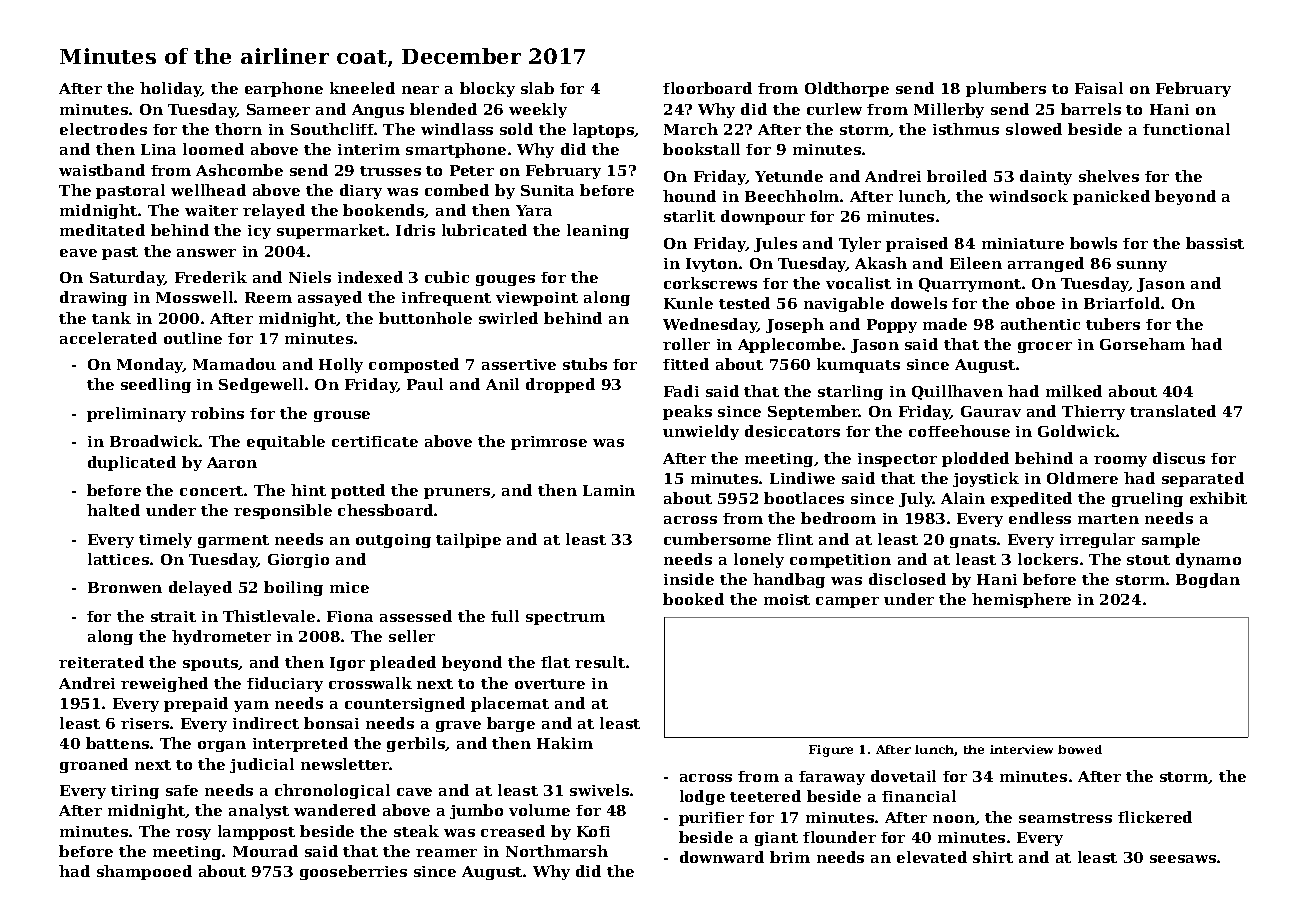 This image has width=1308, height=924. What do you see at coordinates (103, 129) in the image?
I see `electrodes` at bounding box center [103, 129].
